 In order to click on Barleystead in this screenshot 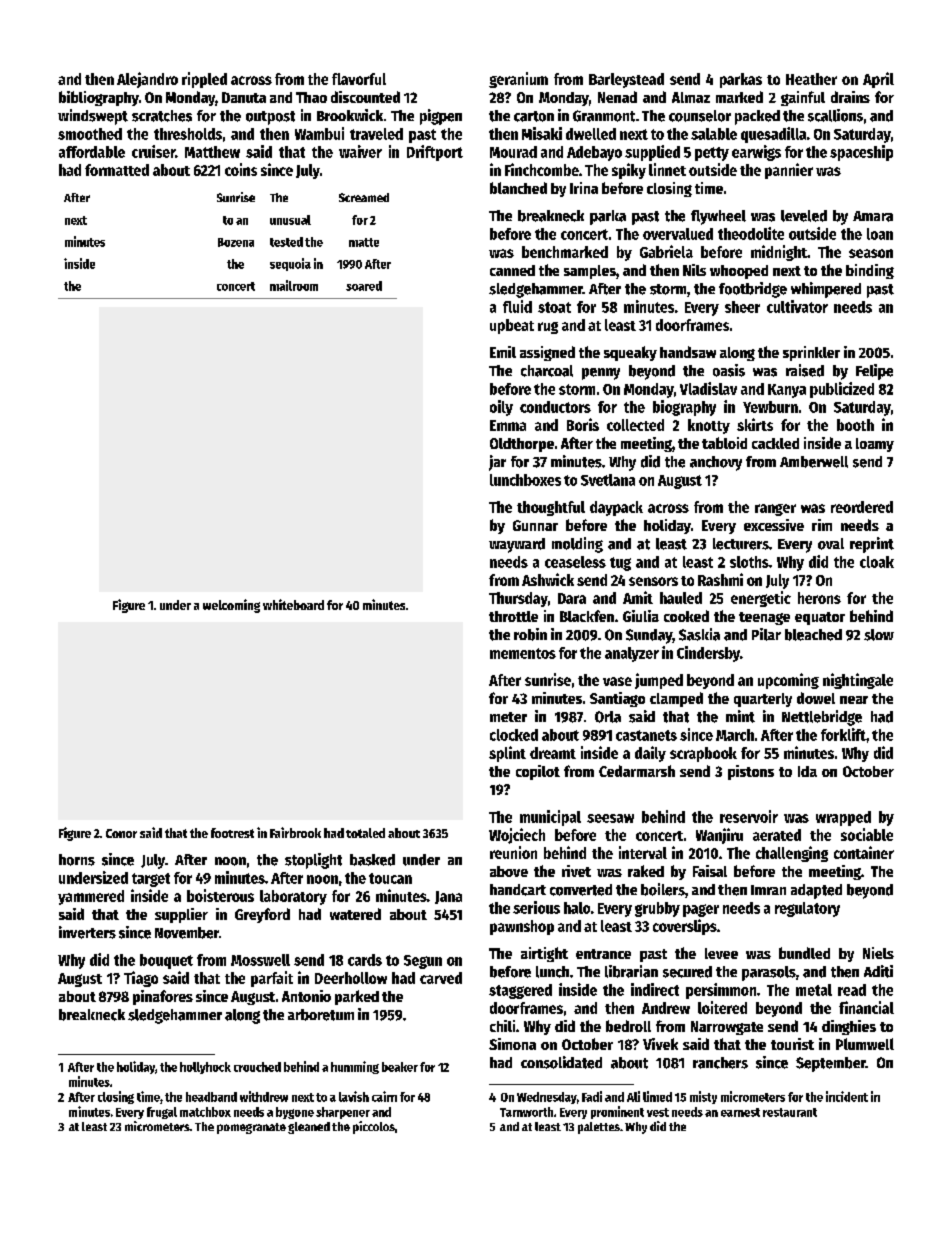, I will do `click(626, 80)`.
